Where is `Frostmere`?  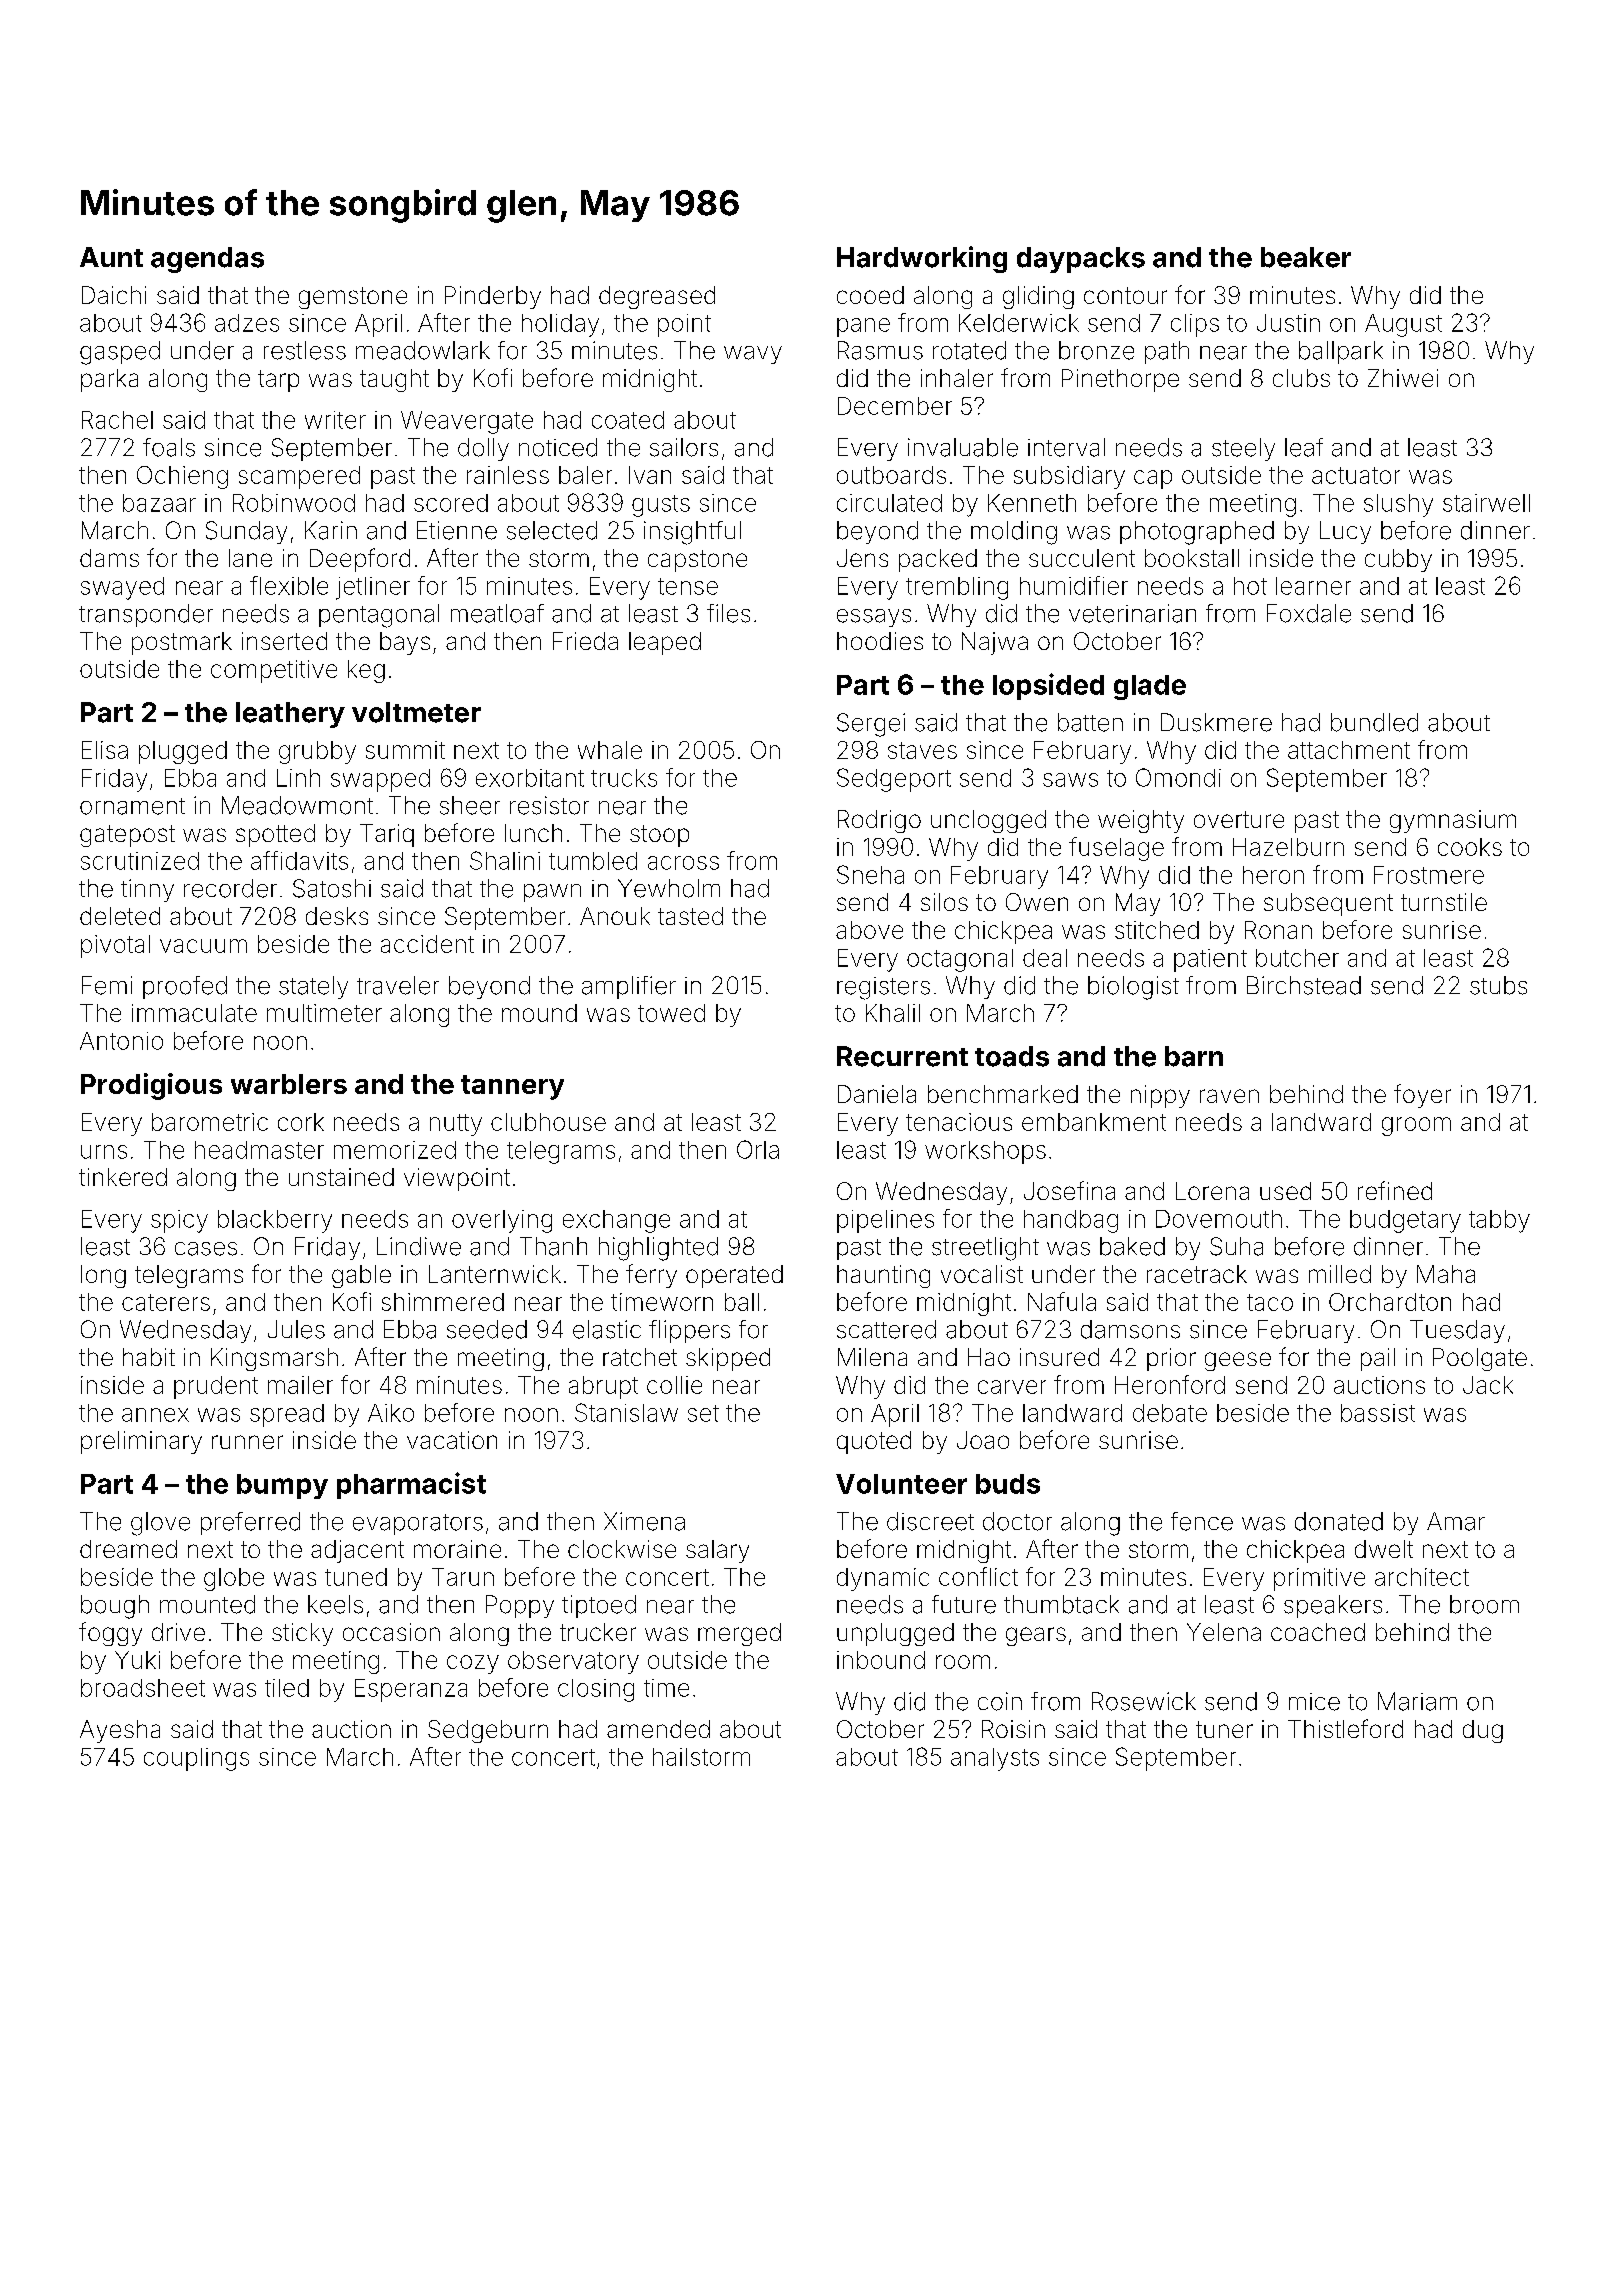
Frostmere is located at coordinates (1429, 875).
